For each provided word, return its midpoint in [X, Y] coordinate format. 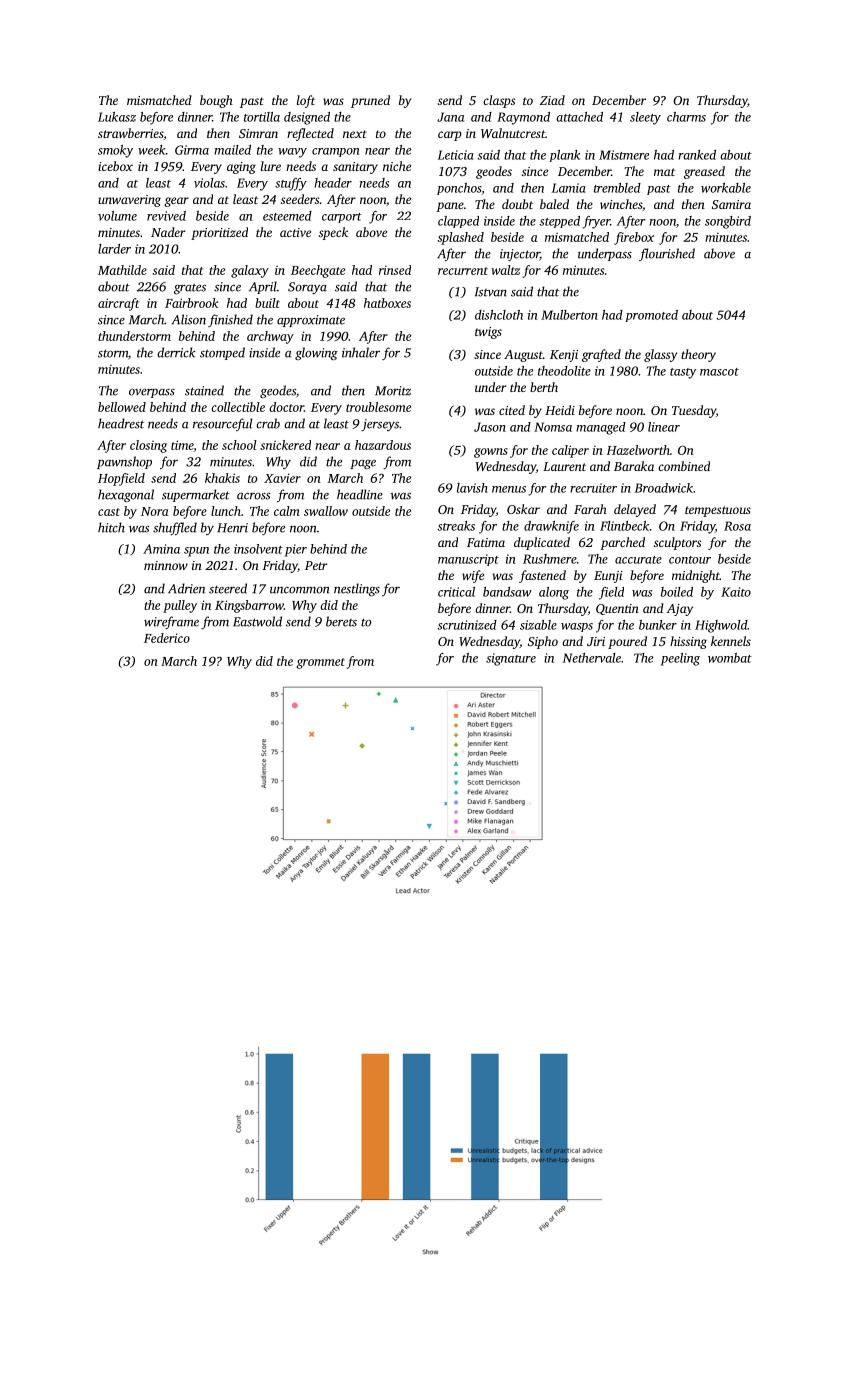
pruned [370, 101]
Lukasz [117, 117]
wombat [730, 658]
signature [511, 659]
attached [579, 117]
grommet [320, 663]
